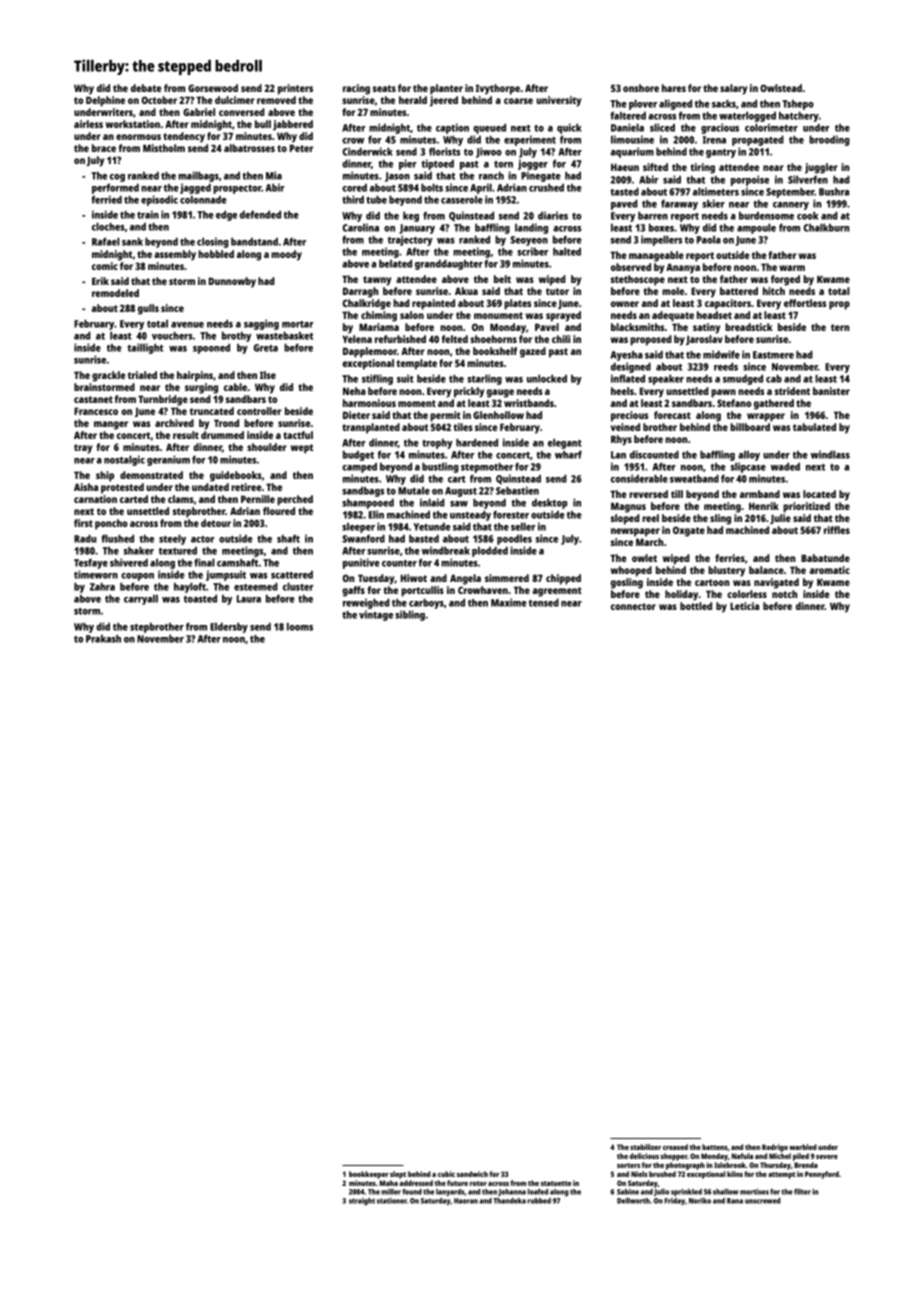 The height and width of the screenshot is (1308, 924). Describe the element at coordinates (369, 1175) in the screenshot. I see `bookkeeper` at that location.
